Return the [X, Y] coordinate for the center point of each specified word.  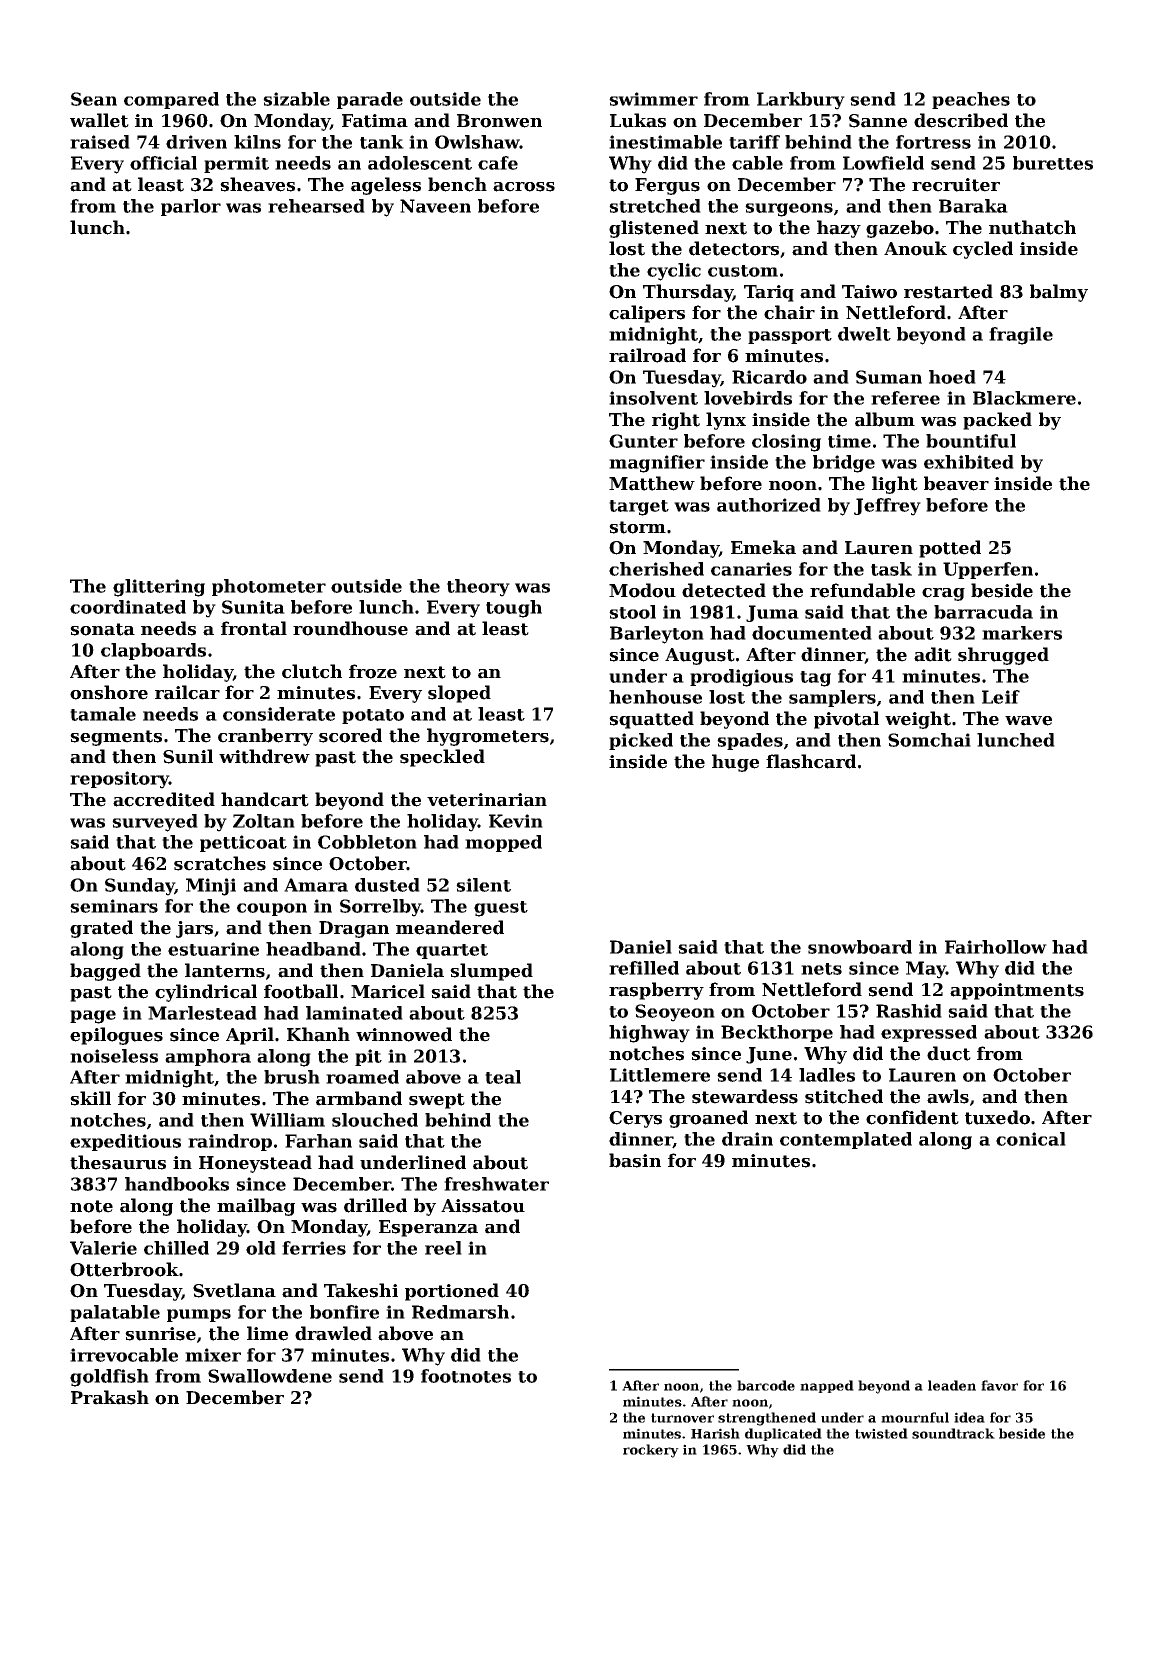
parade [370, 100]
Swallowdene [270, 1376]
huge [735, 763]
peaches [971, 100]
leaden [952, 1385]
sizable [296, 99]
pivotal [846, 720]
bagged [105, 972]
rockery [651, 1451]
